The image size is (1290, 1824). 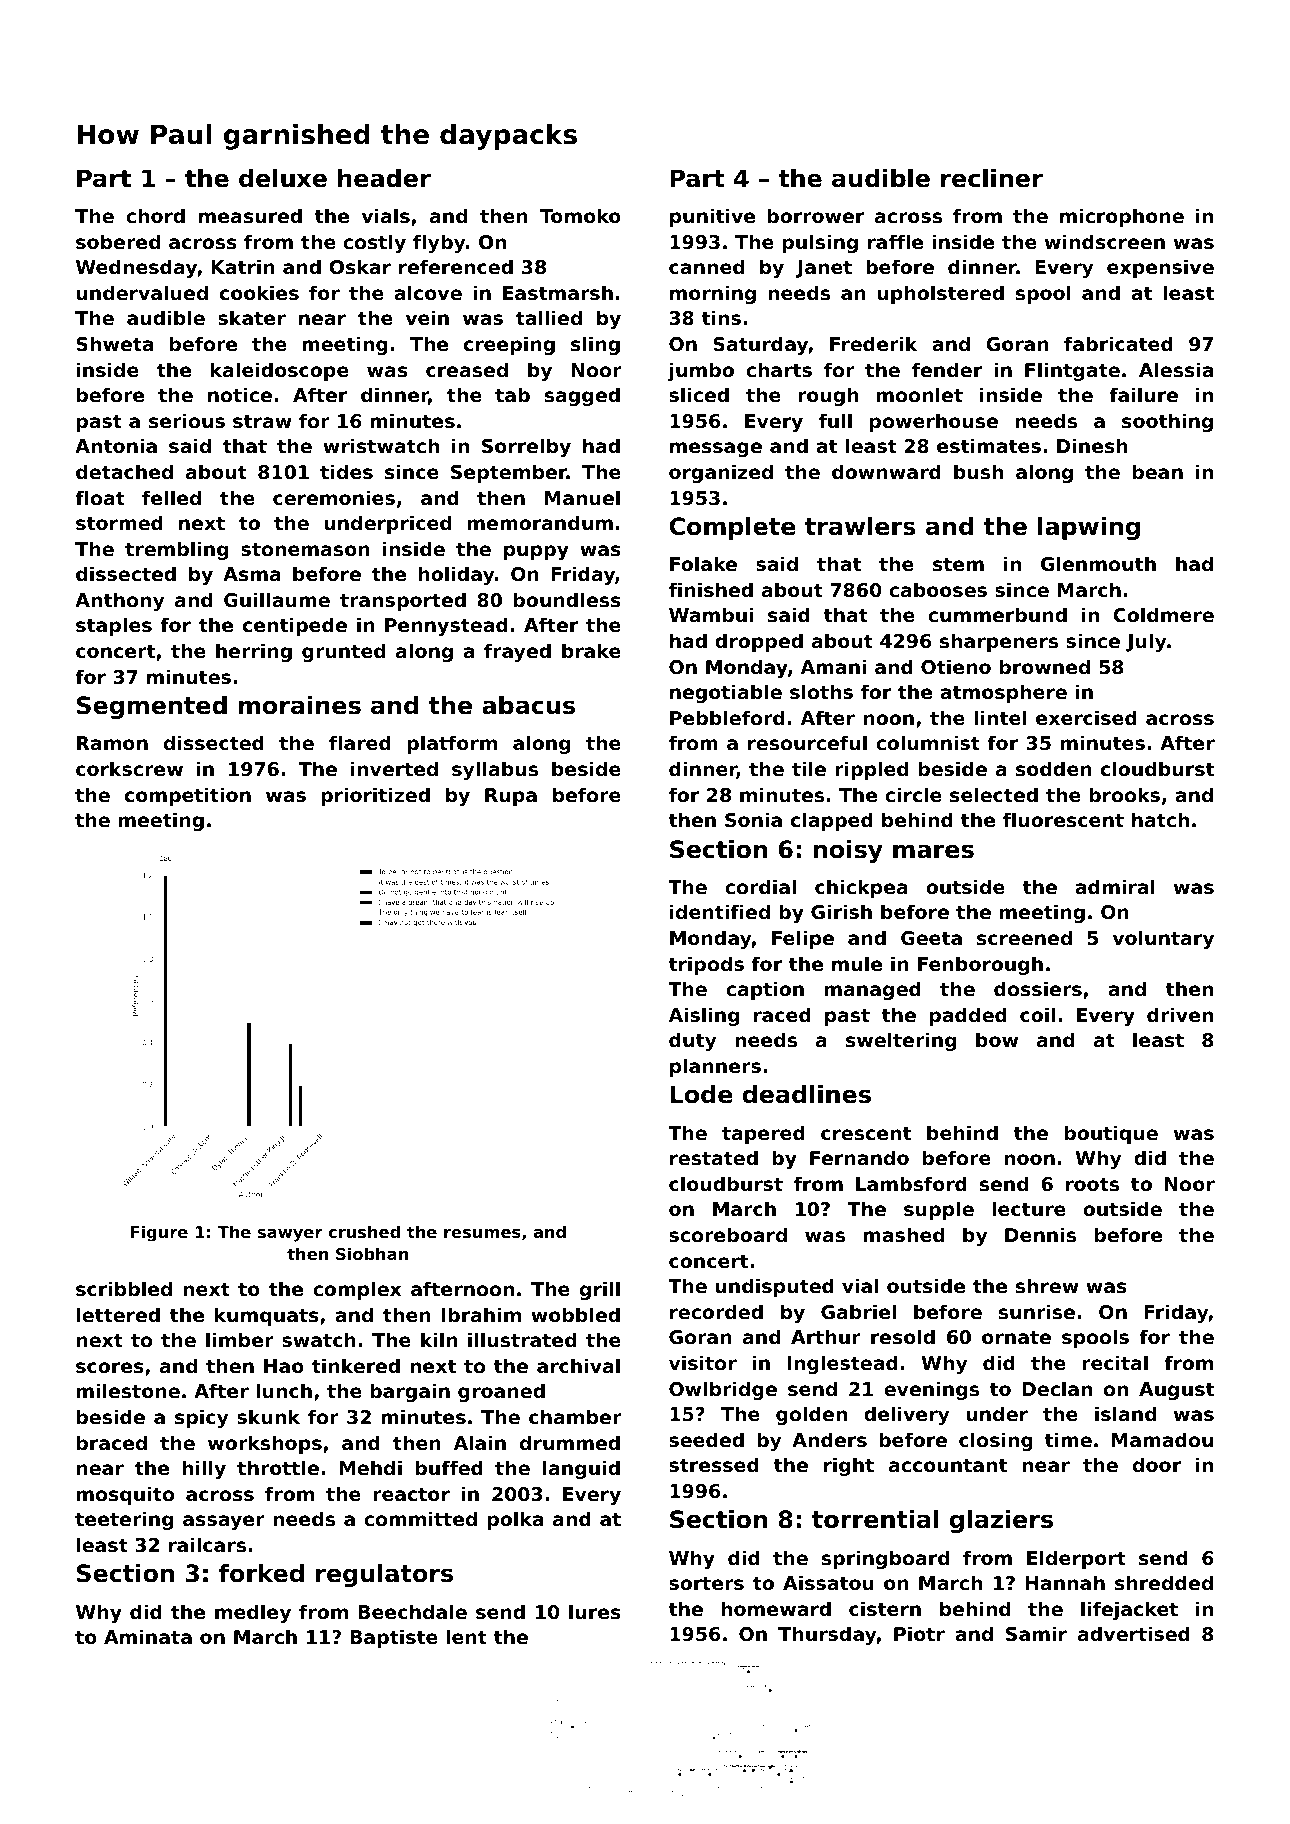 I want to click on organized, so click(x=721, y=473).
